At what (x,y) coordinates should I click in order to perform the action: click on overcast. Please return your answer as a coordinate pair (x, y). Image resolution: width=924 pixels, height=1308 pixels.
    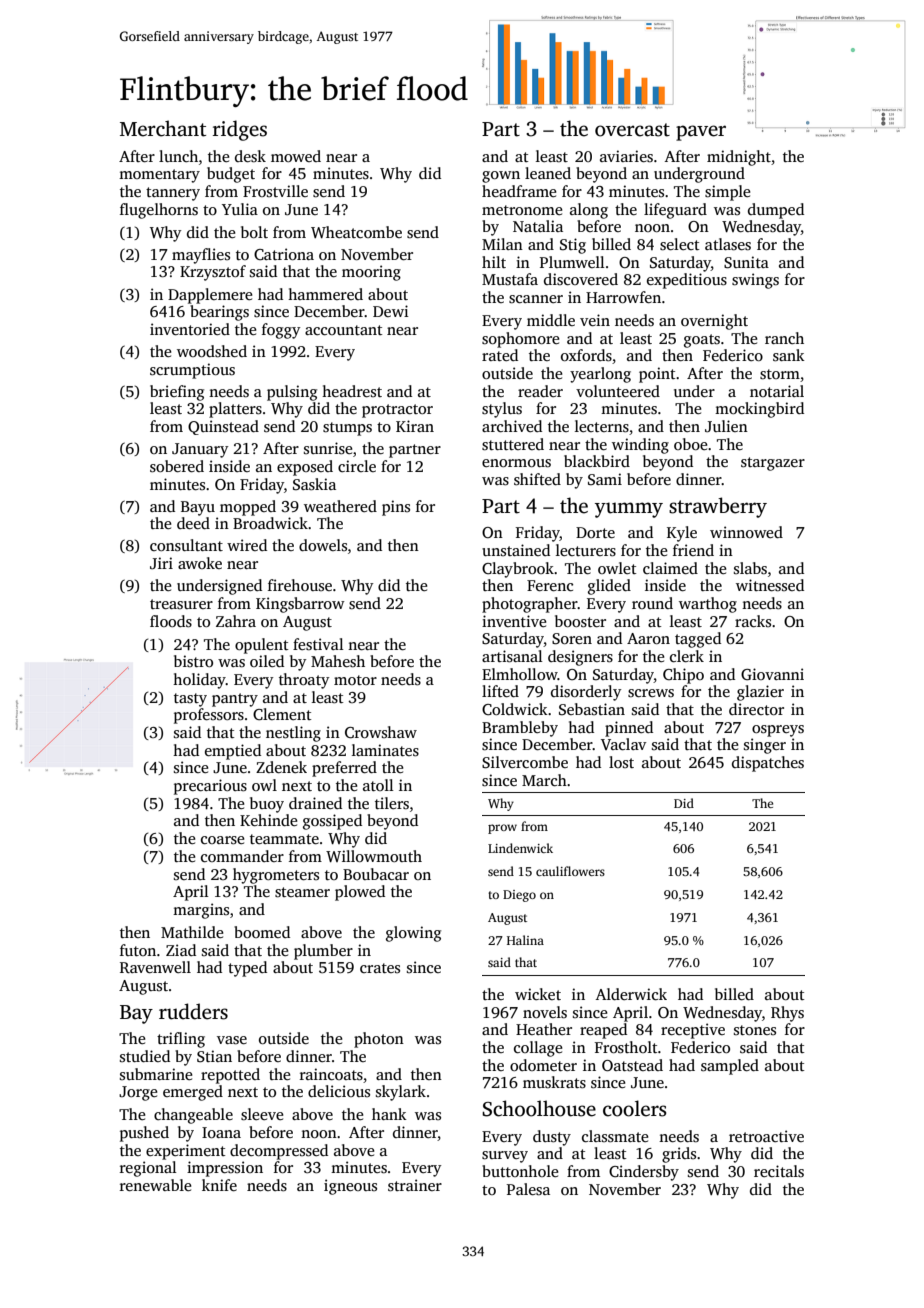
    Looking at the image, I should click on (632, 130).
